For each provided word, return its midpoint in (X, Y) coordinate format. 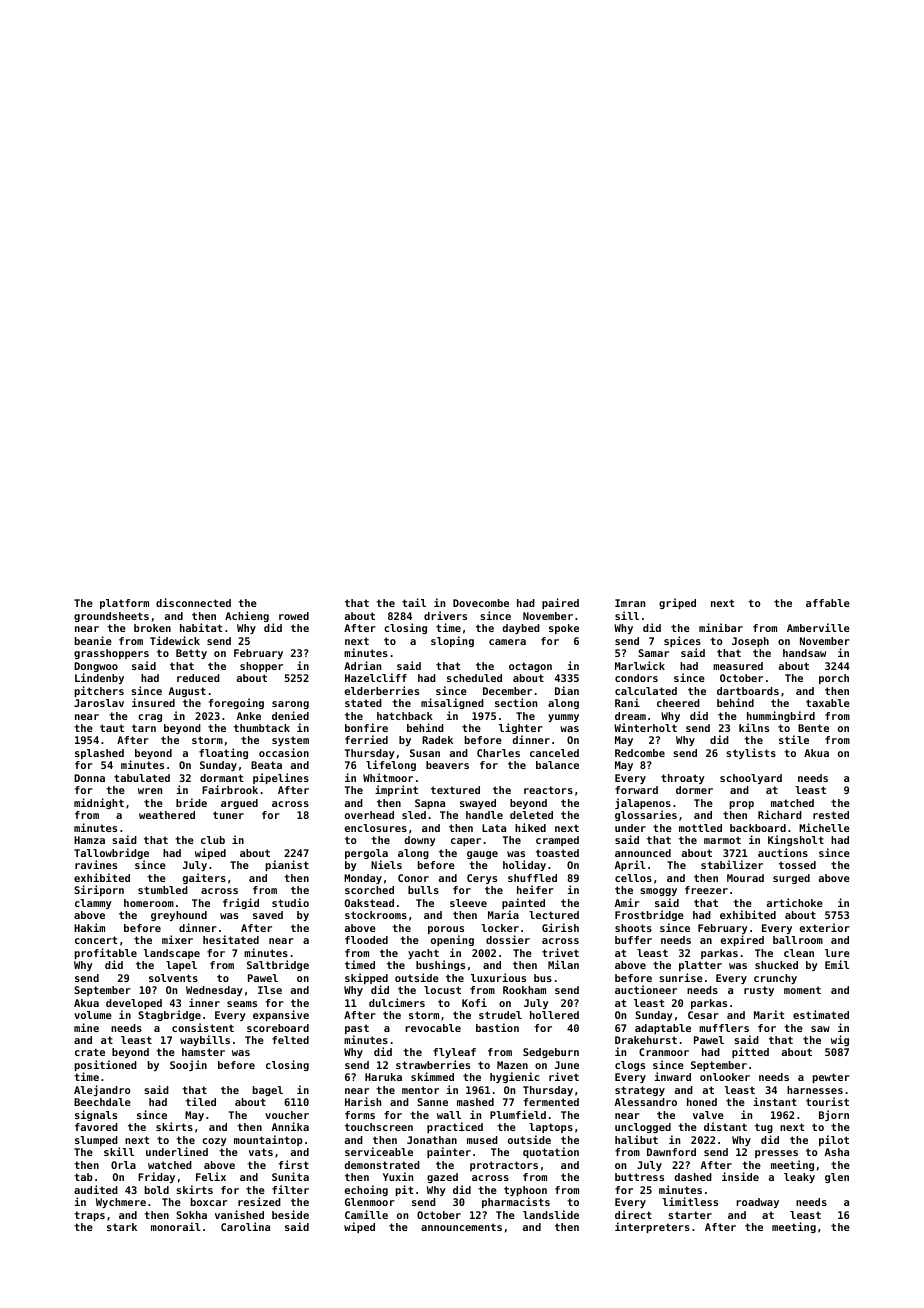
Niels (386, 864)
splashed (99, 754)
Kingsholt (796, 840)
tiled (201, 1101)
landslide (551, 1214)
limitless (690, 1201)
